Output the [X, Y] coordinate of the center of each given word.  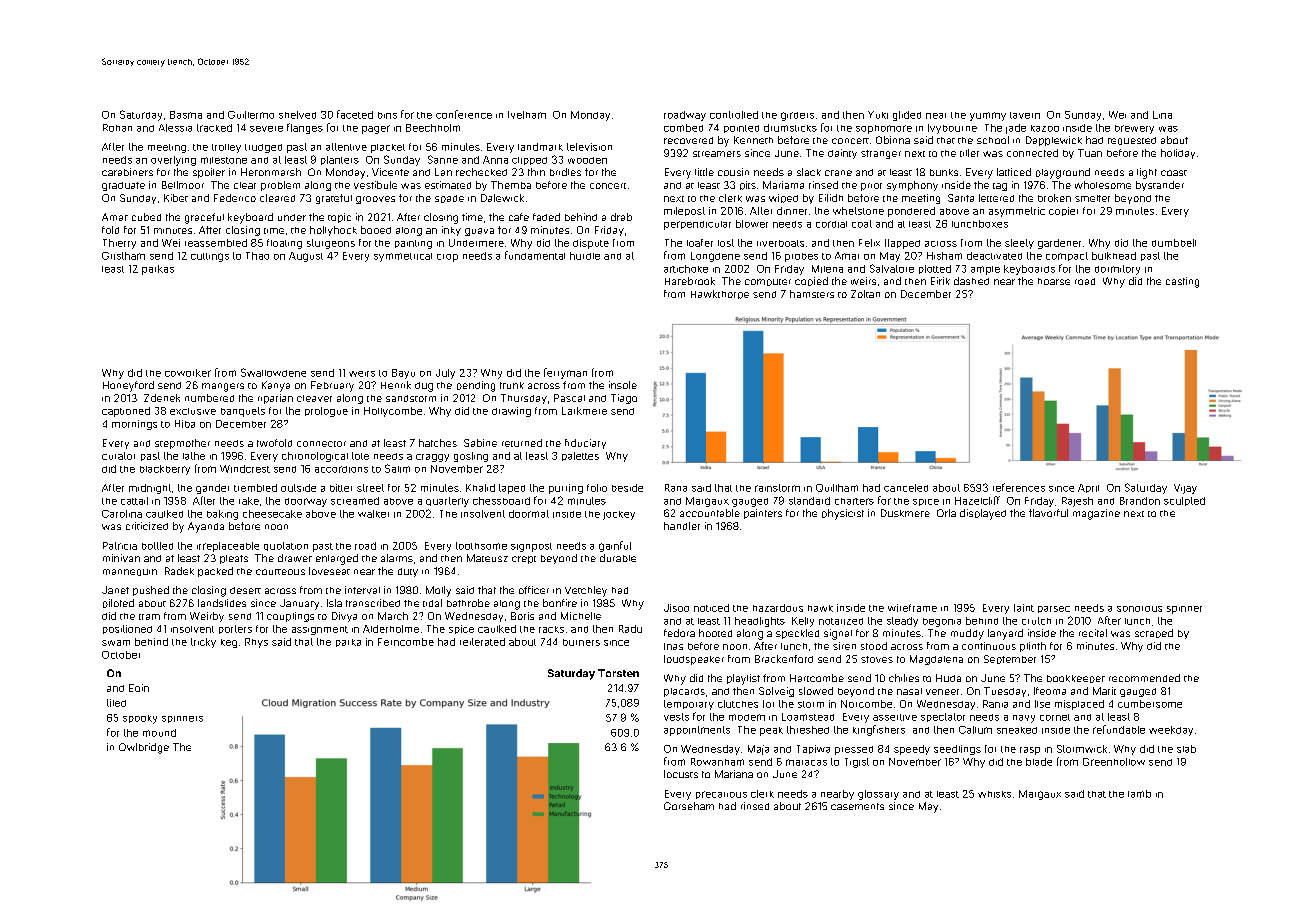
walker [373, 514]
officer [534, 590]
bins [387, 115]
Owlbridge [144, 748]
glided [907, 116]
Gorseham [689, 806]
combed [683, 128]
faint [1024, 608]
